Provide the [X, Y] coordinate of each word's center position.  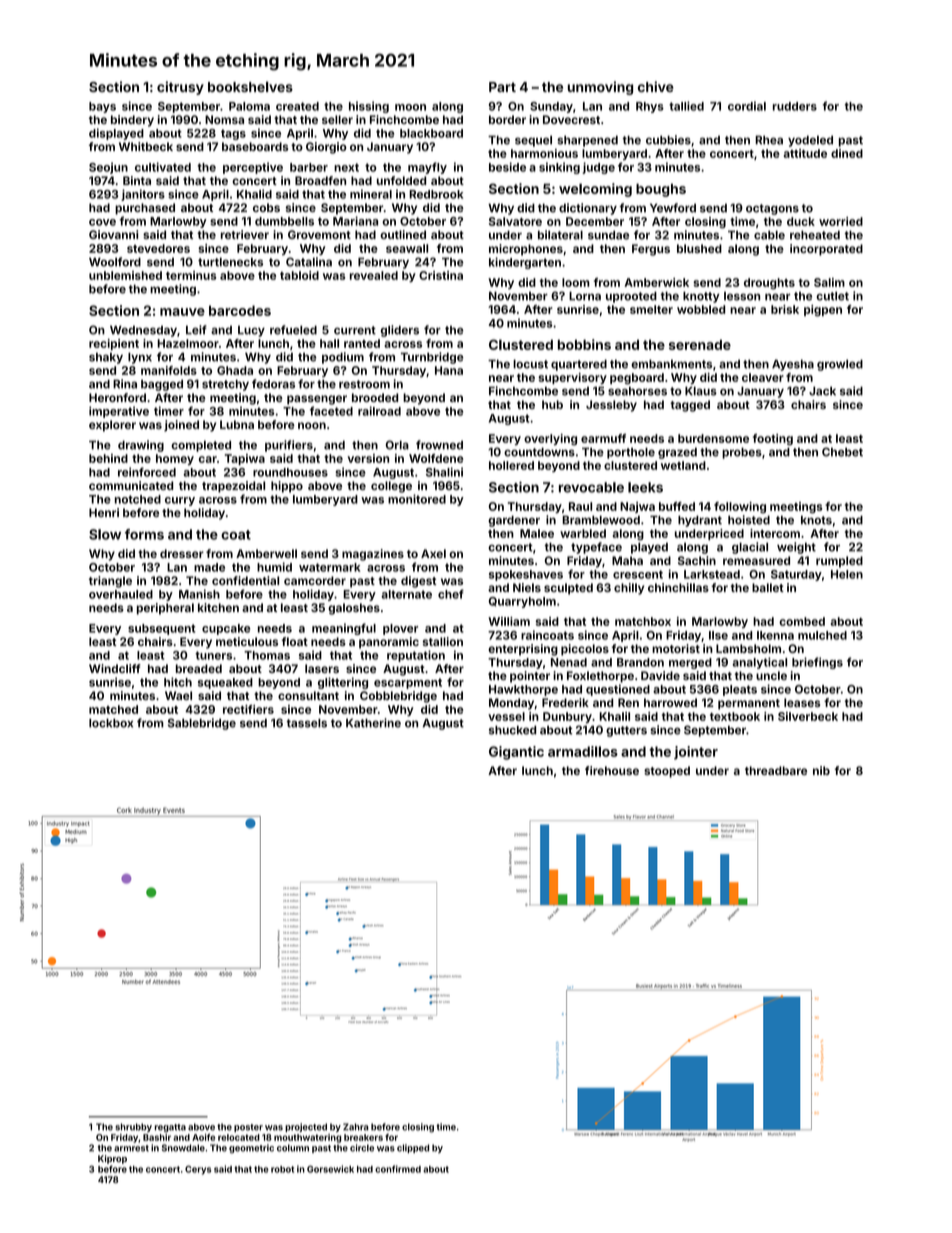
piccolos [585, 650]
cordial [747, 106]
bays [102, 107]
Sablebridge [202, 724]
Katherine [373, 723]
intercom [775, 533]
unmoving [600, 88]
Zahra [356, 1127]
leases [802, 702]
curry [180, 501]
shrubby [133, 1127]
